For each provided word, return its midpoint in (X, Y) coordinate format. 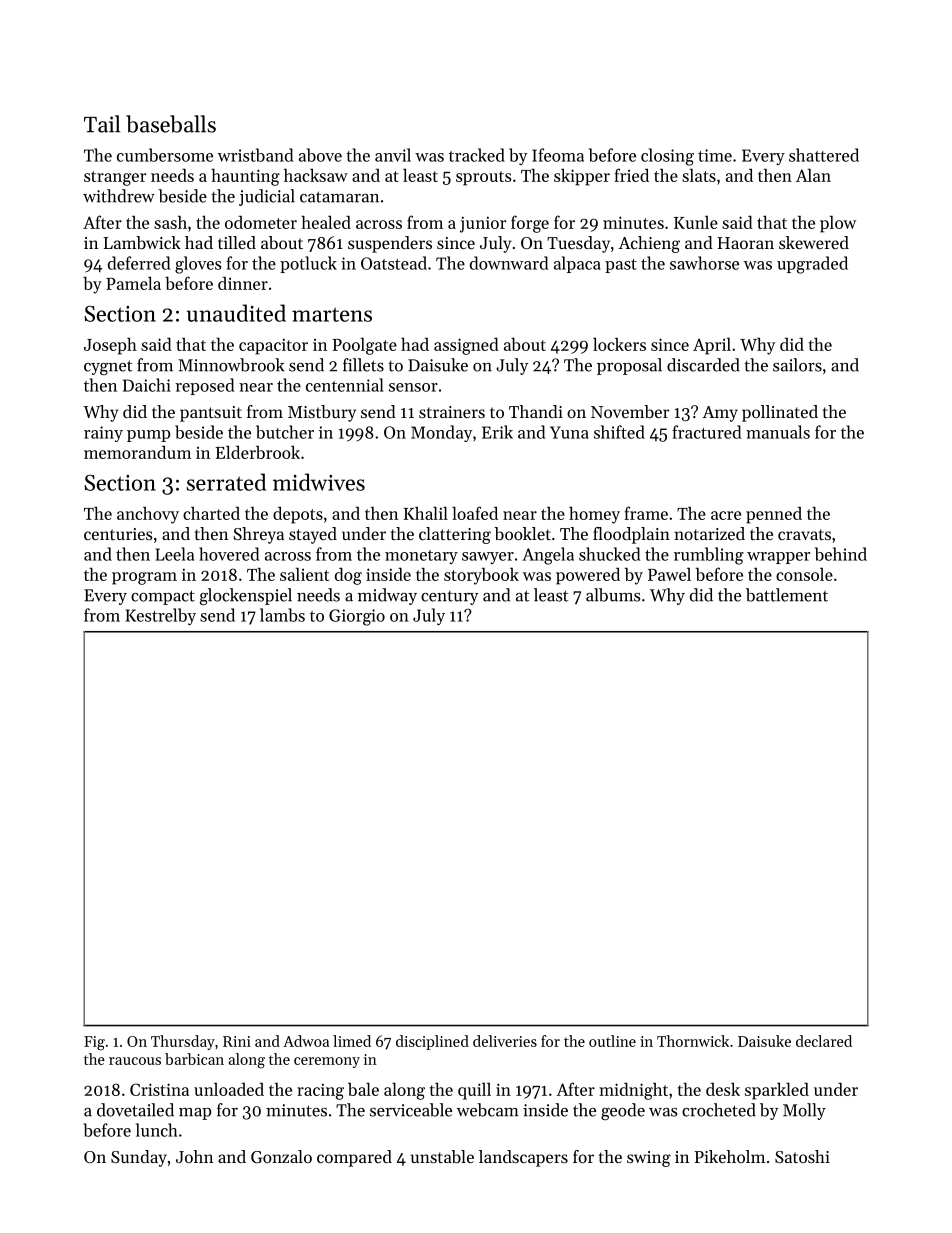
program (144, 578)
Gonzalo (281, 1156)
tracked (477, 155)
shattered (824, 155)
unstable (442, 1156)
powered (588, 576)
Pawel (669, 574)
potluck (308, 264)
